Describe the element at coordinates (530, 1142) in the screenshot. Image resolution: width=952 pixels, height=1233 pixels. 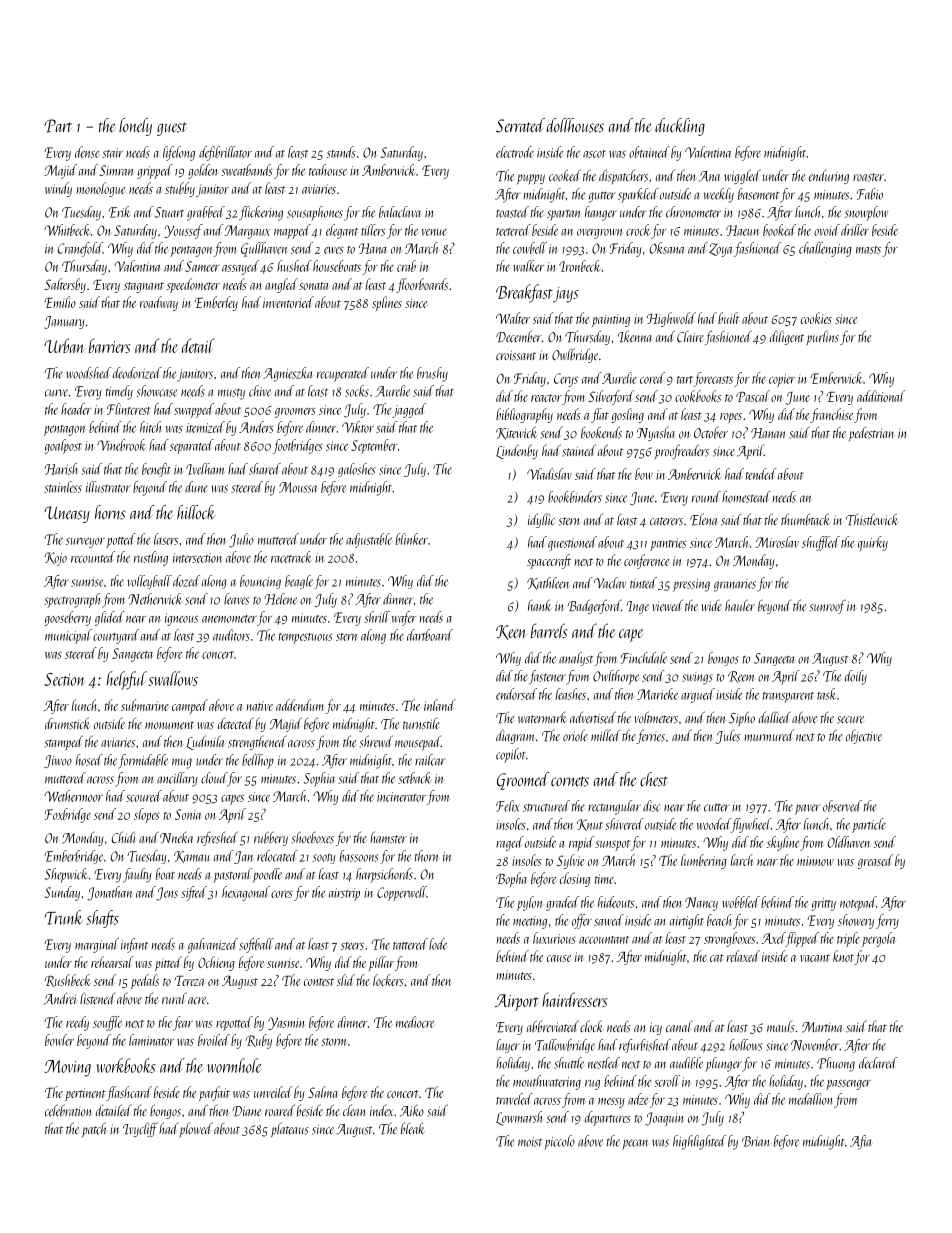
I see `moist` at that location.
